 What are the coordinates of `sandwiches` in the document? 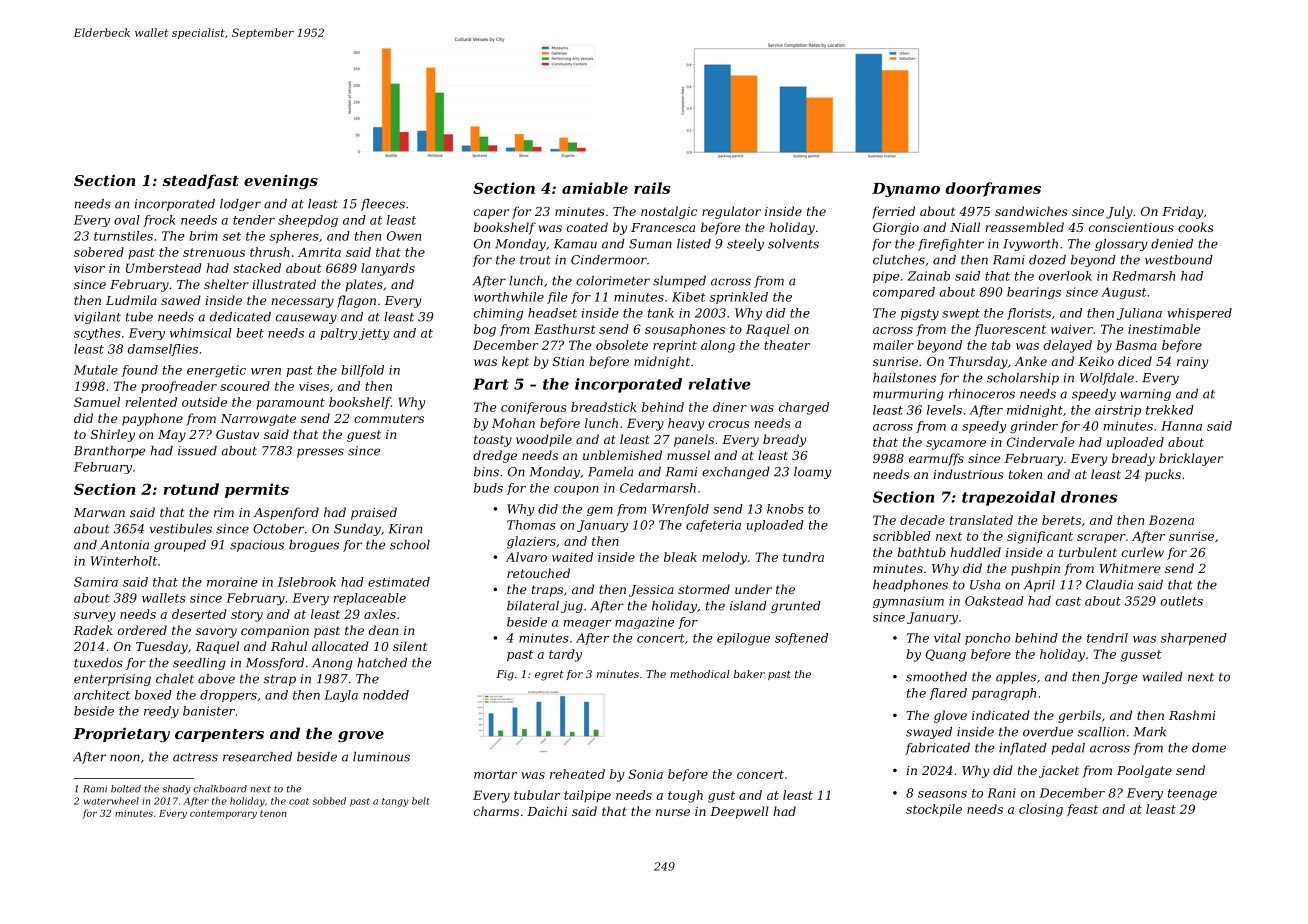 It's located at (1031, 211).
